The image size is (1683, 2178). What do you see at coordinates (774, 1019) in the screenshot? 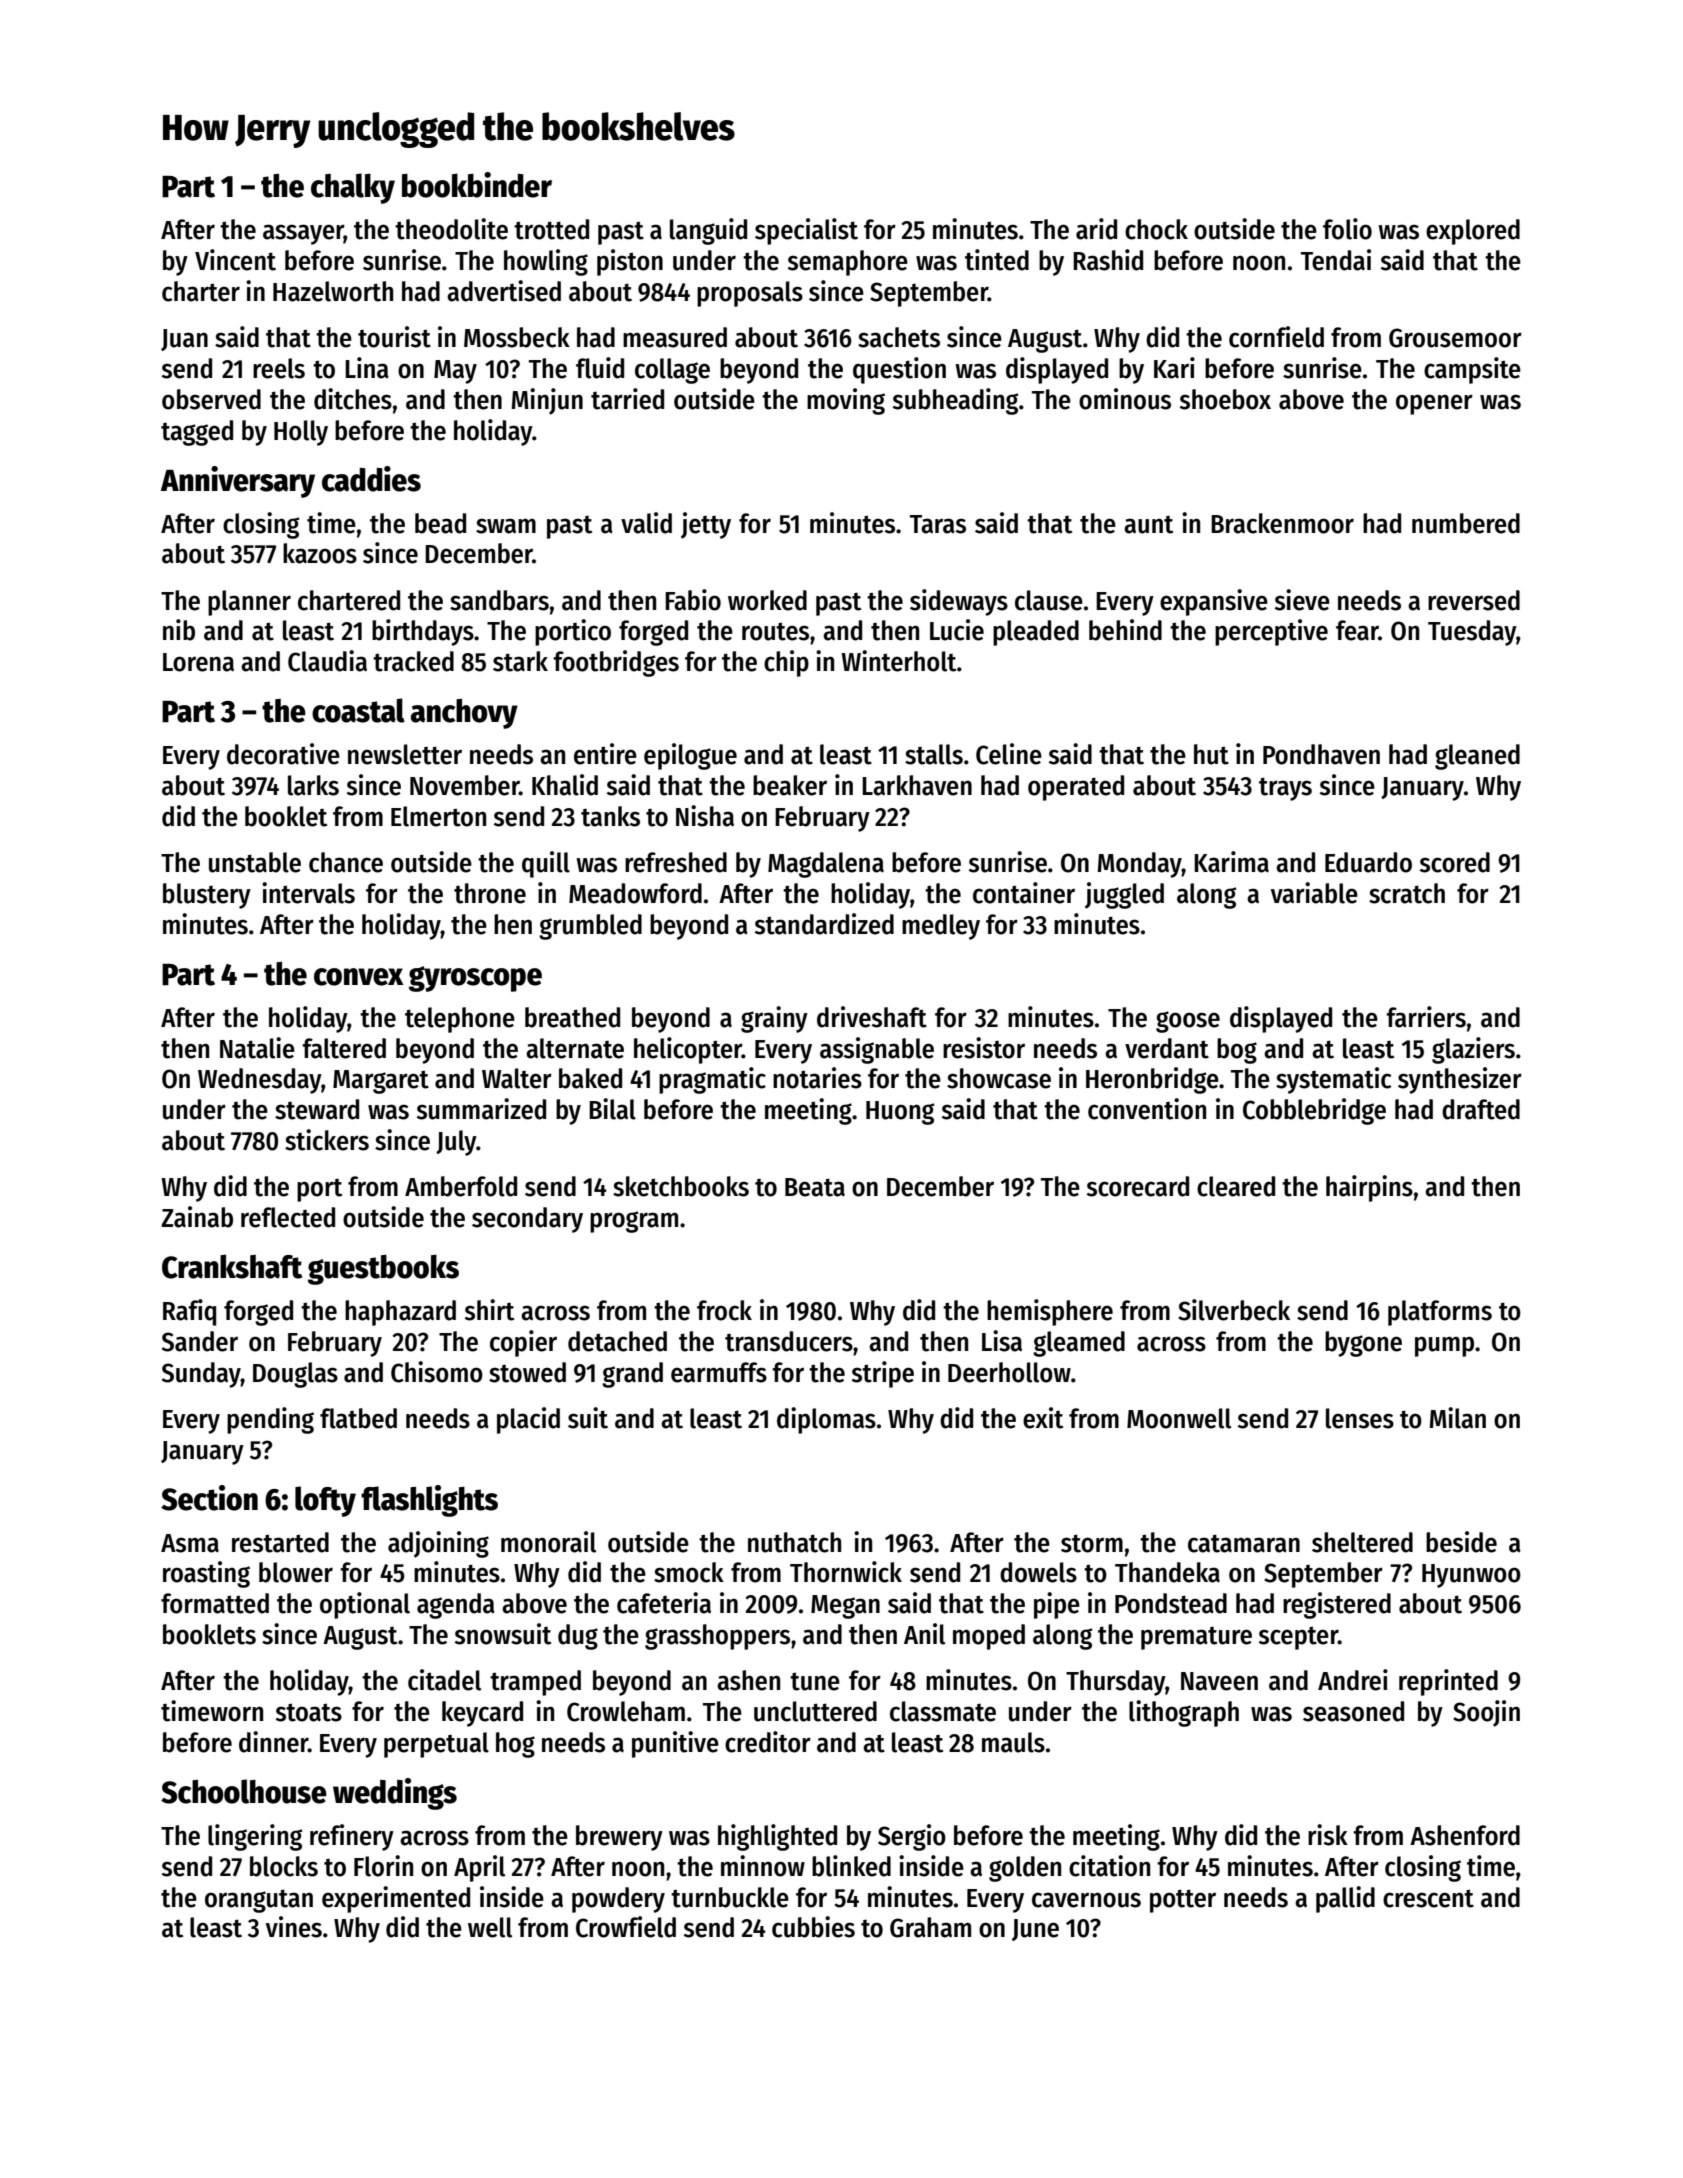
I see `grainy` at bounding box center [774, 1019].
